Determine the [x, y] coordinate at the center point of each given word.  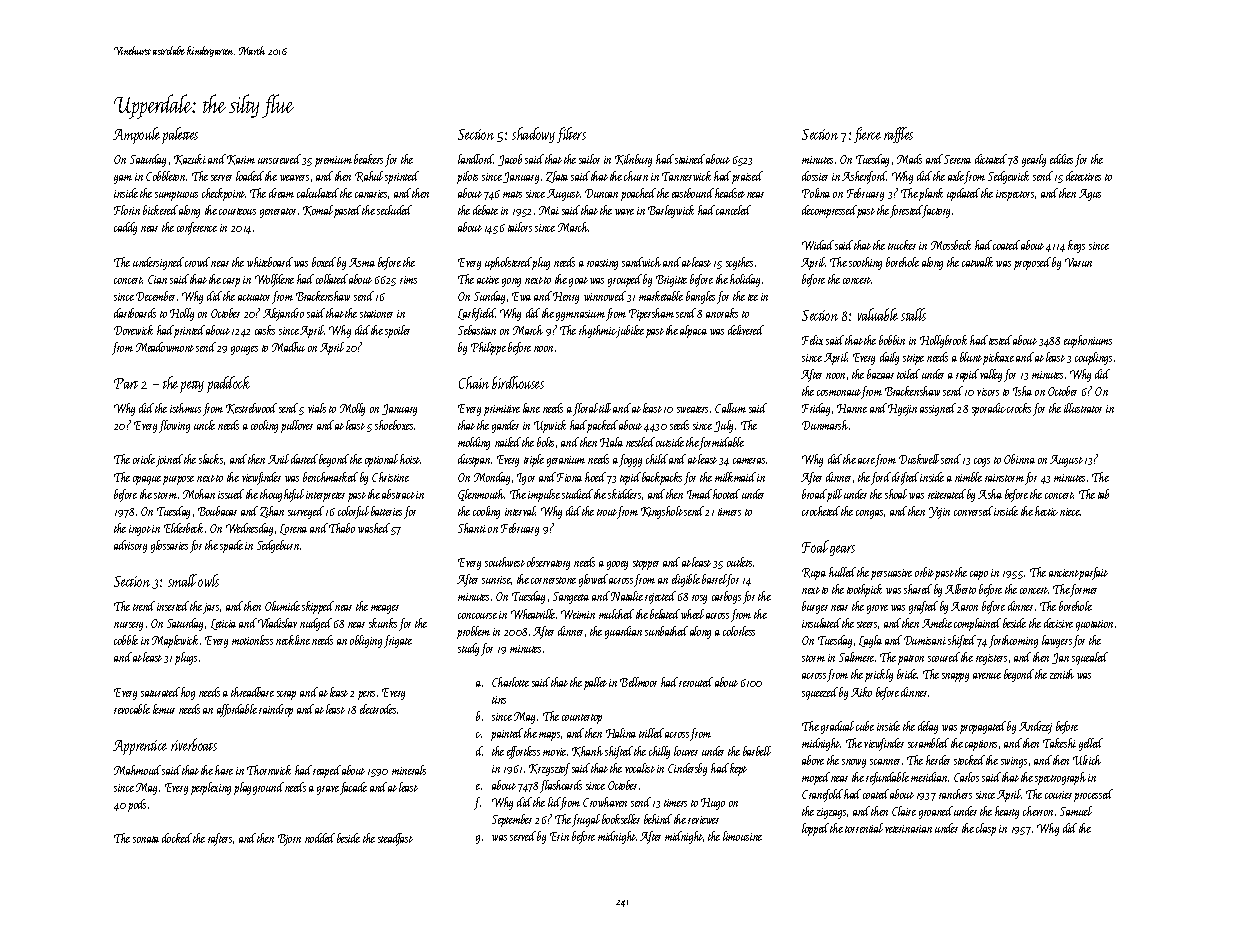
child [657, 459]
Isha [1022, 391]
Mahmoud [137, 770]
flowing [174, 426]
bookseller [621, 819]
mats [512, 194]
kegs [1076, 246]
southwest [505, 562]
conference [197, 228]
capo [979, 575]
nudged [316, 624]
